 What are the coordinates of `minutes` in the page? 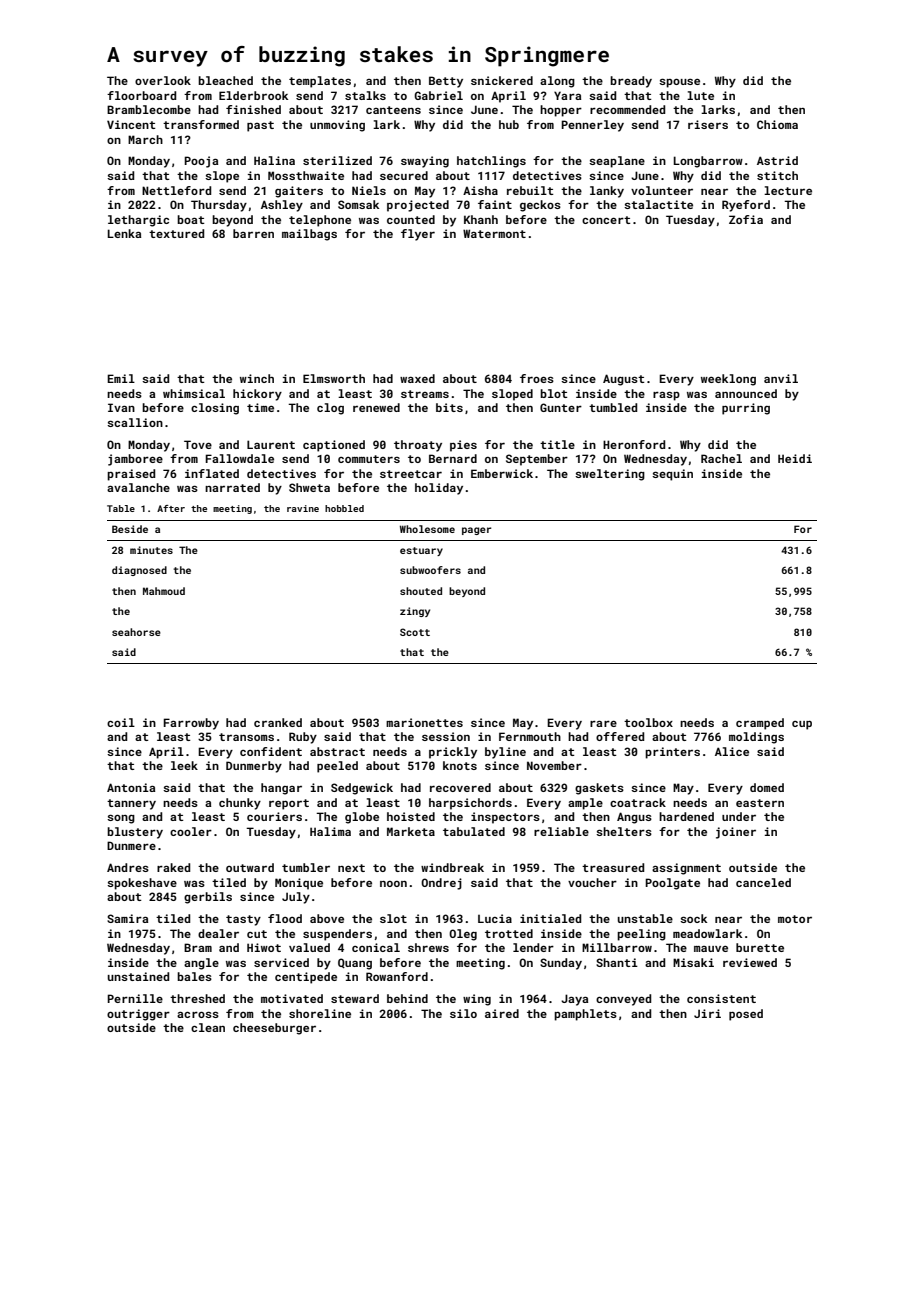 It's located at (151, 550).
